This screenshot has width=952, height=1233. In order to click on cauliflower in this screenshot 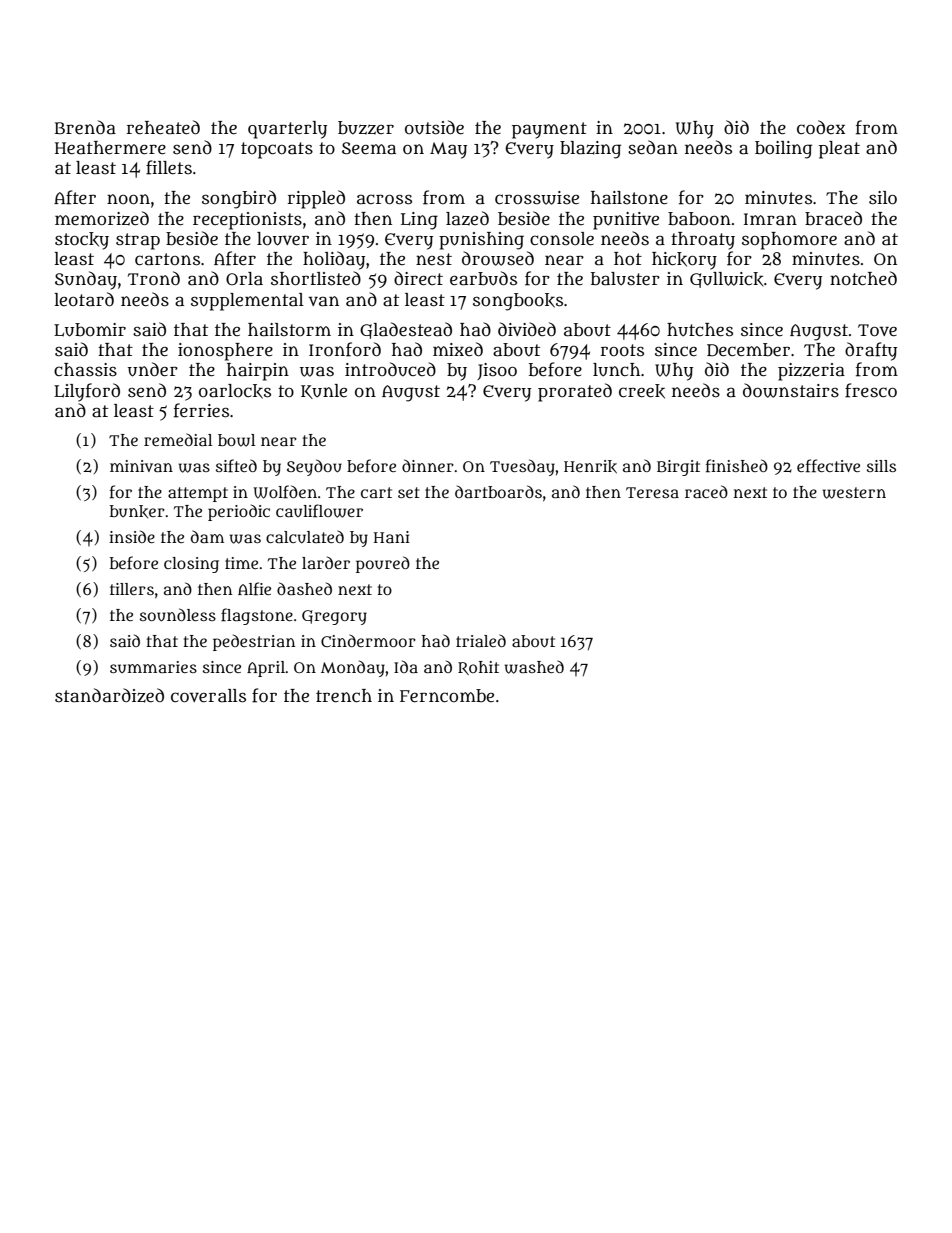, I will do `click(319, 511)`.
